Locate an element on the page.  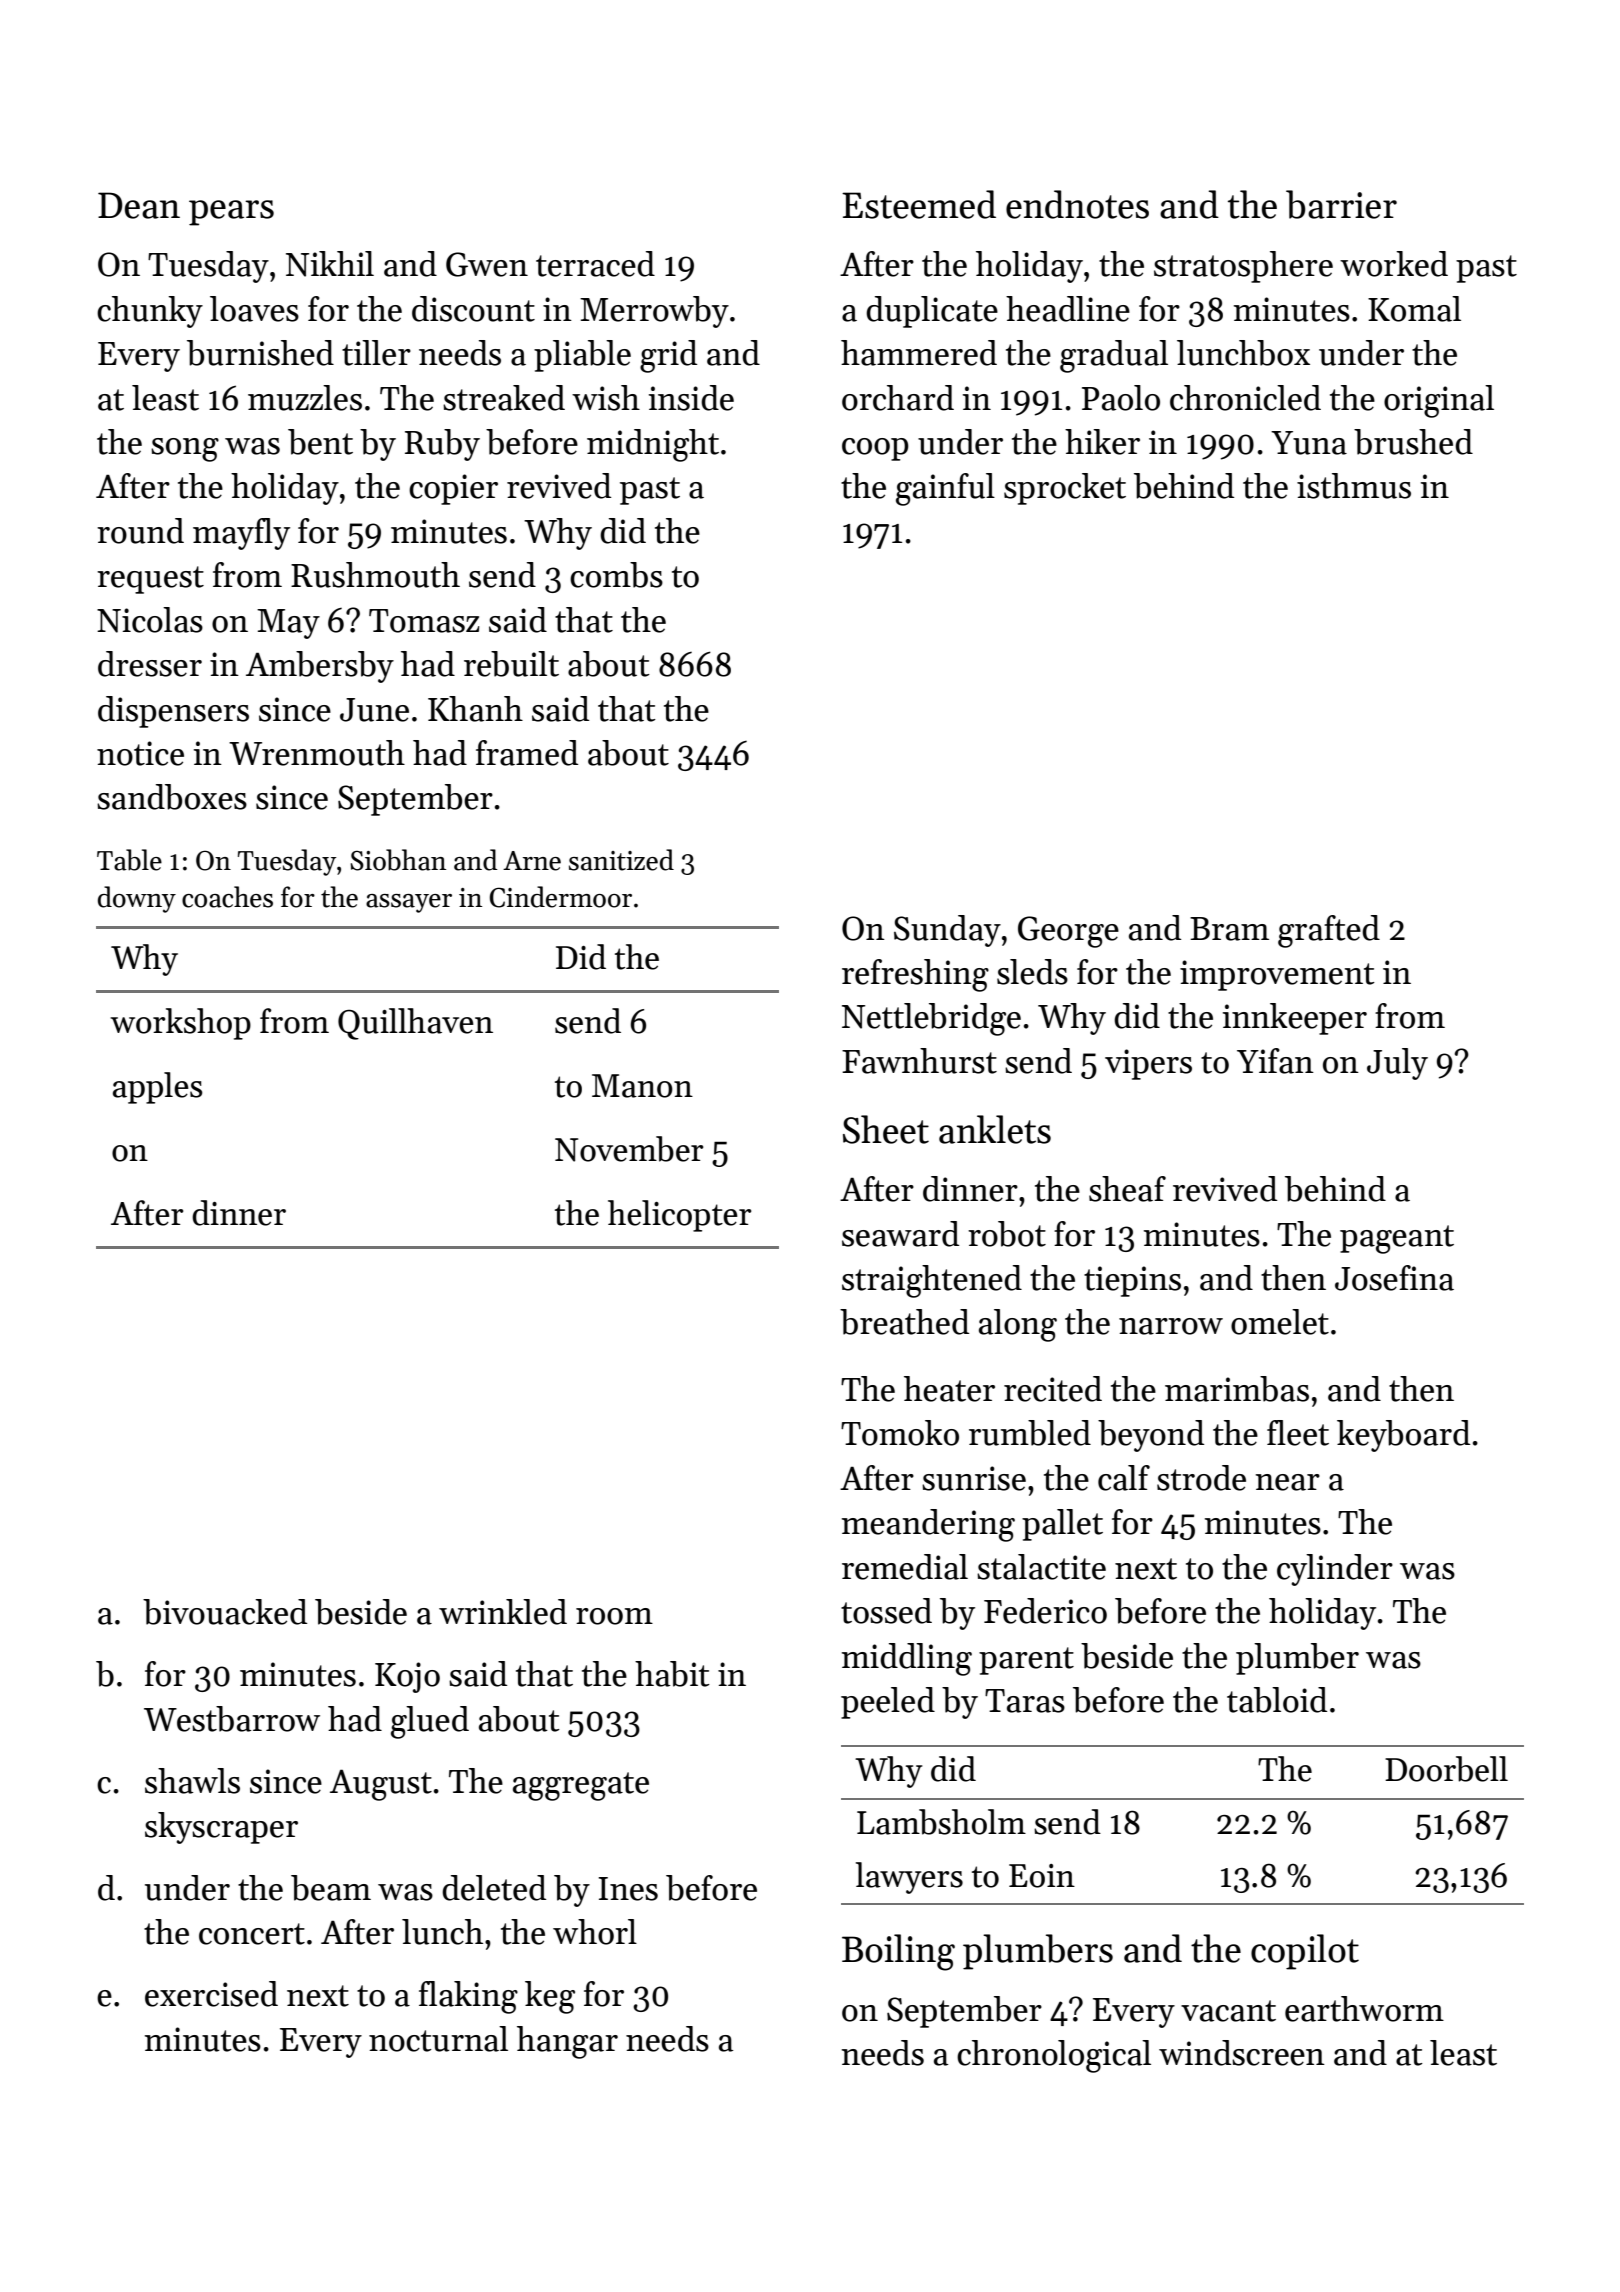
bivouacked is located at coordinates (225, 1612).
